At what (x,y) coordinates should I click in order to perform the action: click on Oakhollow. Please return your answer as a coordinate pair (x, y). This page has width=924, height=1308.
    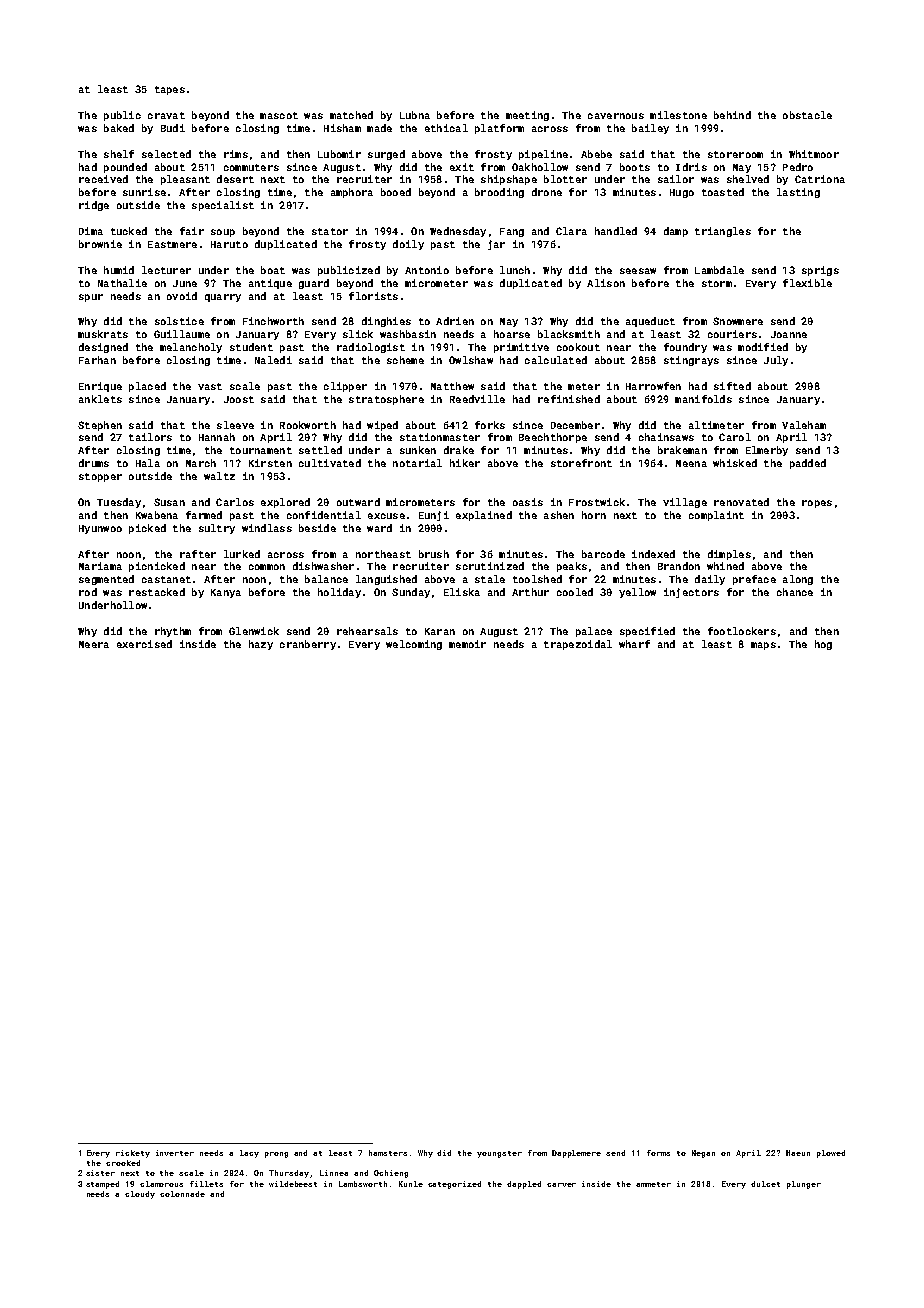
    Looking at the image, I should click on (540, 167).
